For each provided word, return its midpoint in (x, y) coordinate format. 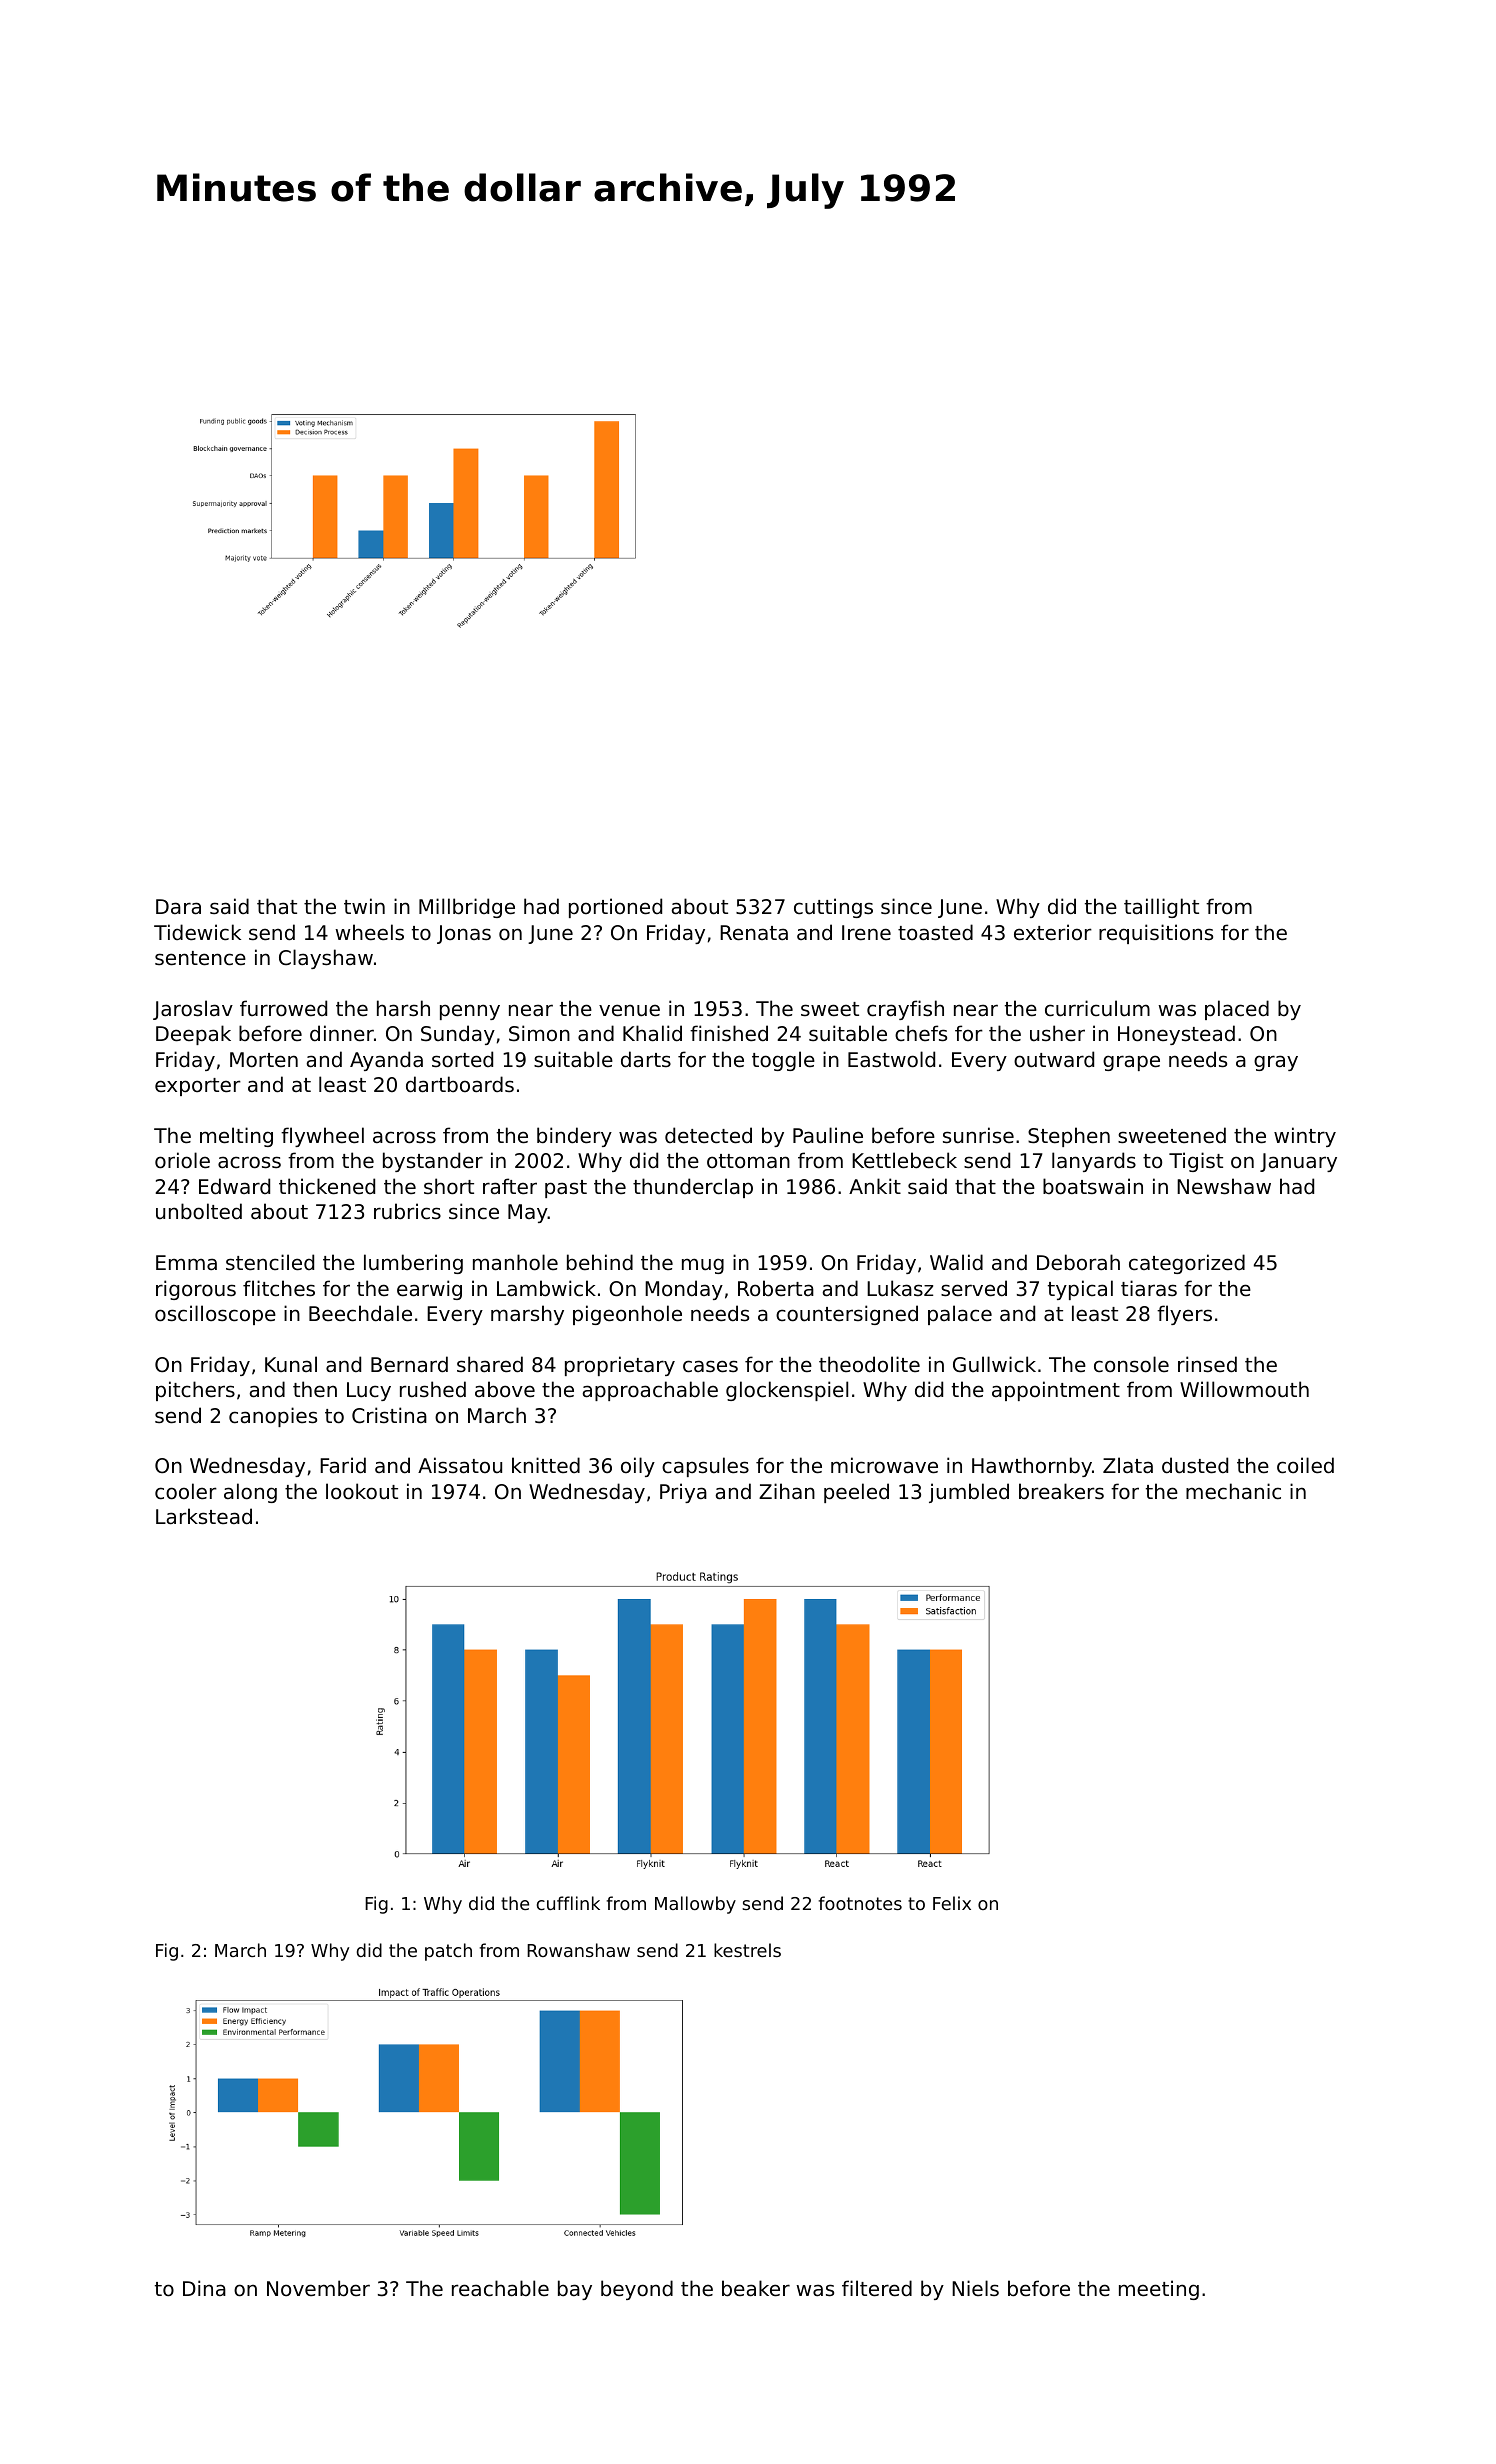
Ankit (875, 1186)
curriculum (1097, 1008)
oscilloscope (215, 1315)
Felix (952, 1903)
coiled (1305, 1465)
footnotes (860, 1903)
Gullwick (994, 1364)
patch (448, 1952)
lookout (362, 1491)
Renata (754, 933)
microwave (884, 1465)
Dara (178, 907)
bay (575, 2290)
